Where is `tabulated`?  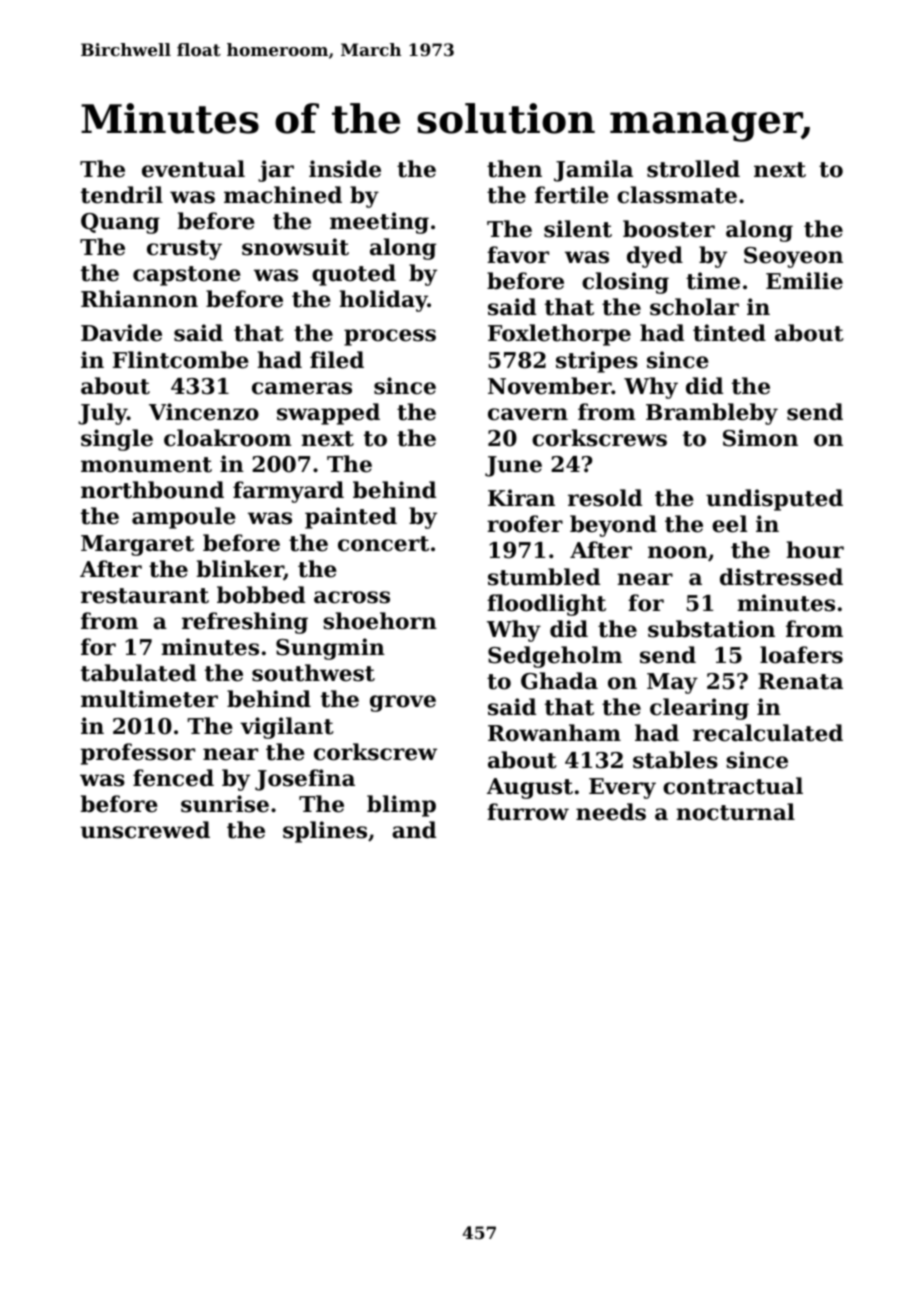 tabulated is located at coordinates (138, 673).
